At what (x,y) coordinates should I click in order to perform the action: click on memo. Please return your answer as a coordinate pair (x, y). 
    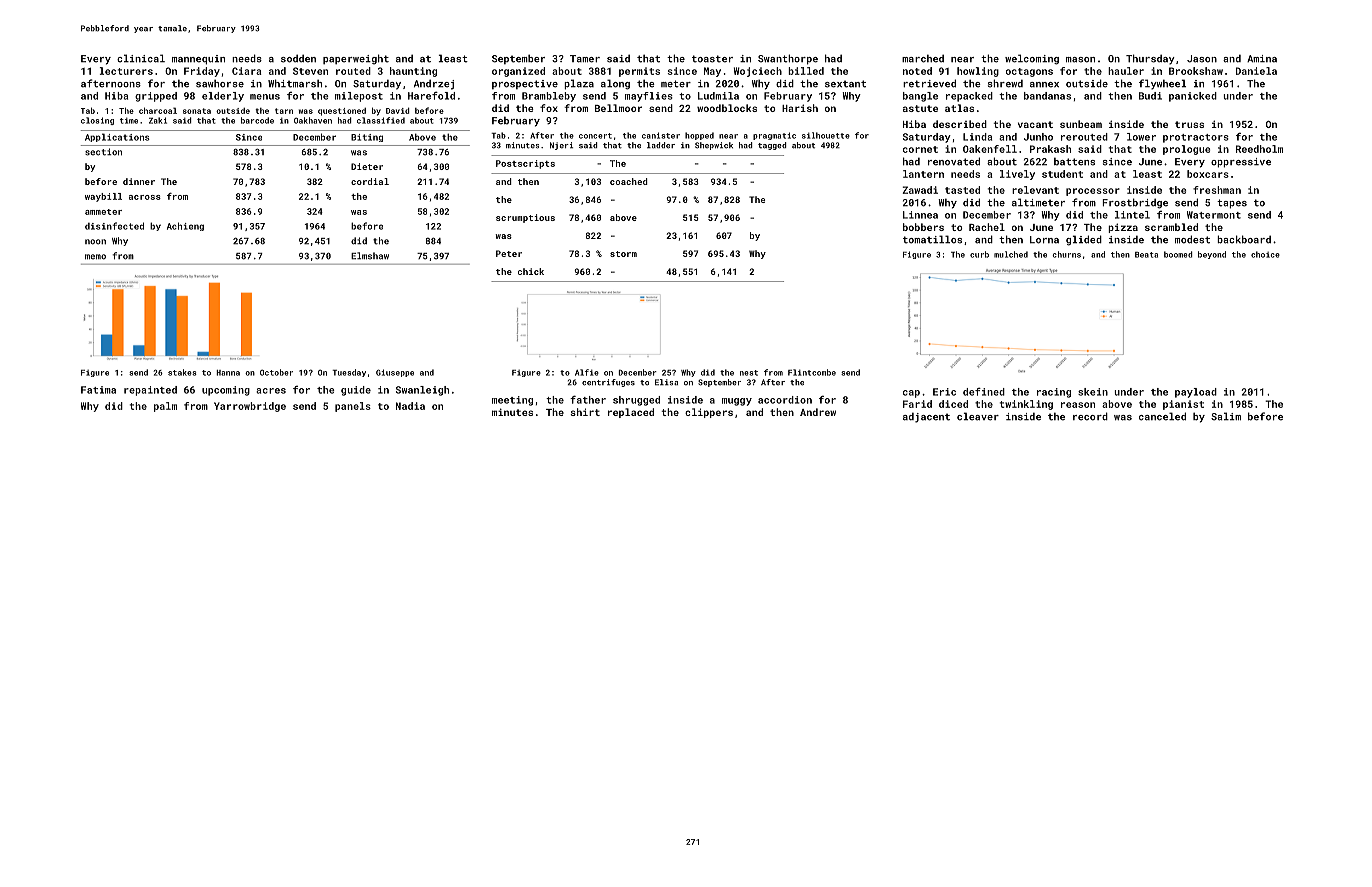
    Looking at the image, I should click on (95, 257).
